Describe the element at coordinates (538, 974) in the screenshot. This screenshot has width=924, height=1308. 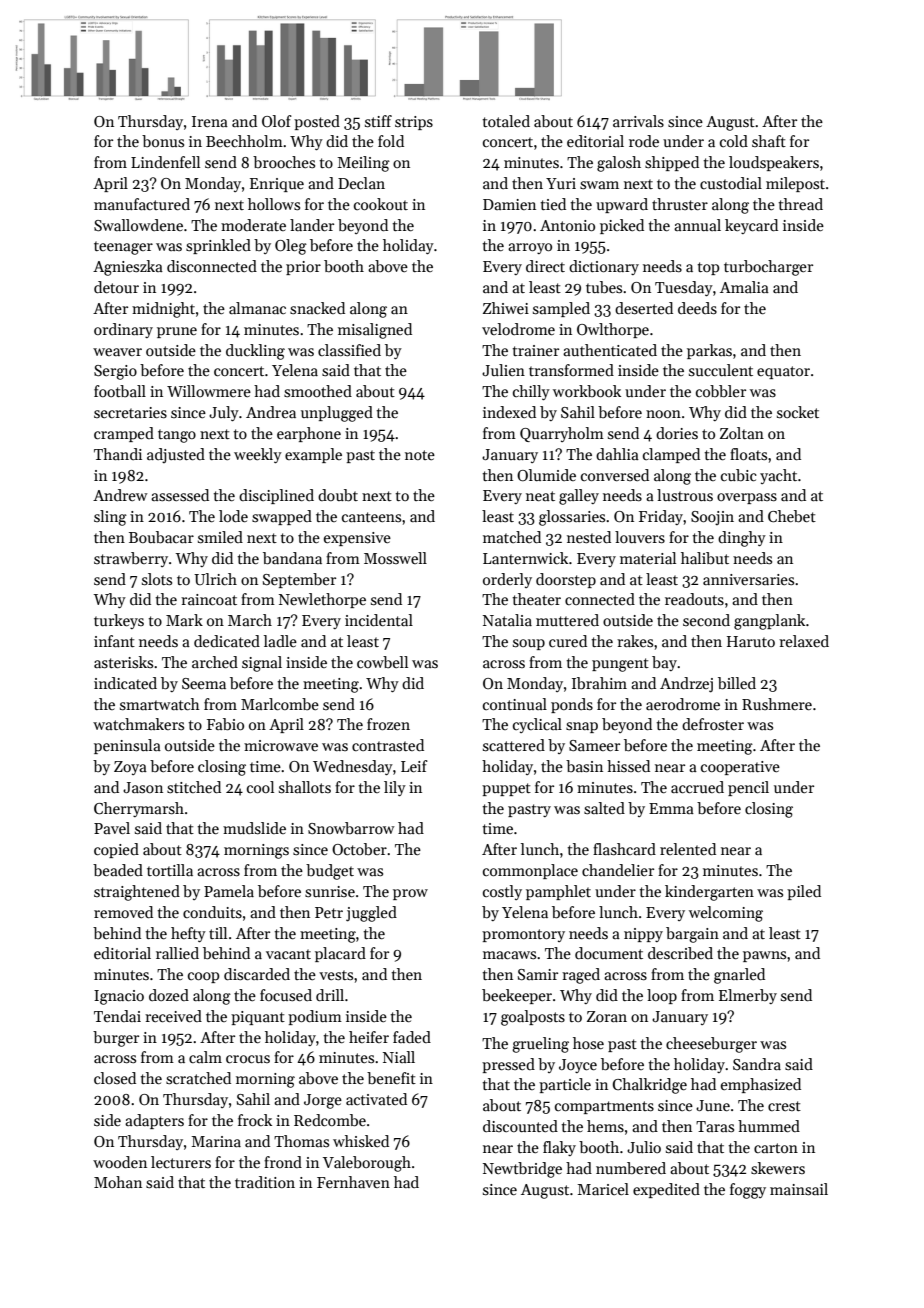
I see `Samir` at that location.
